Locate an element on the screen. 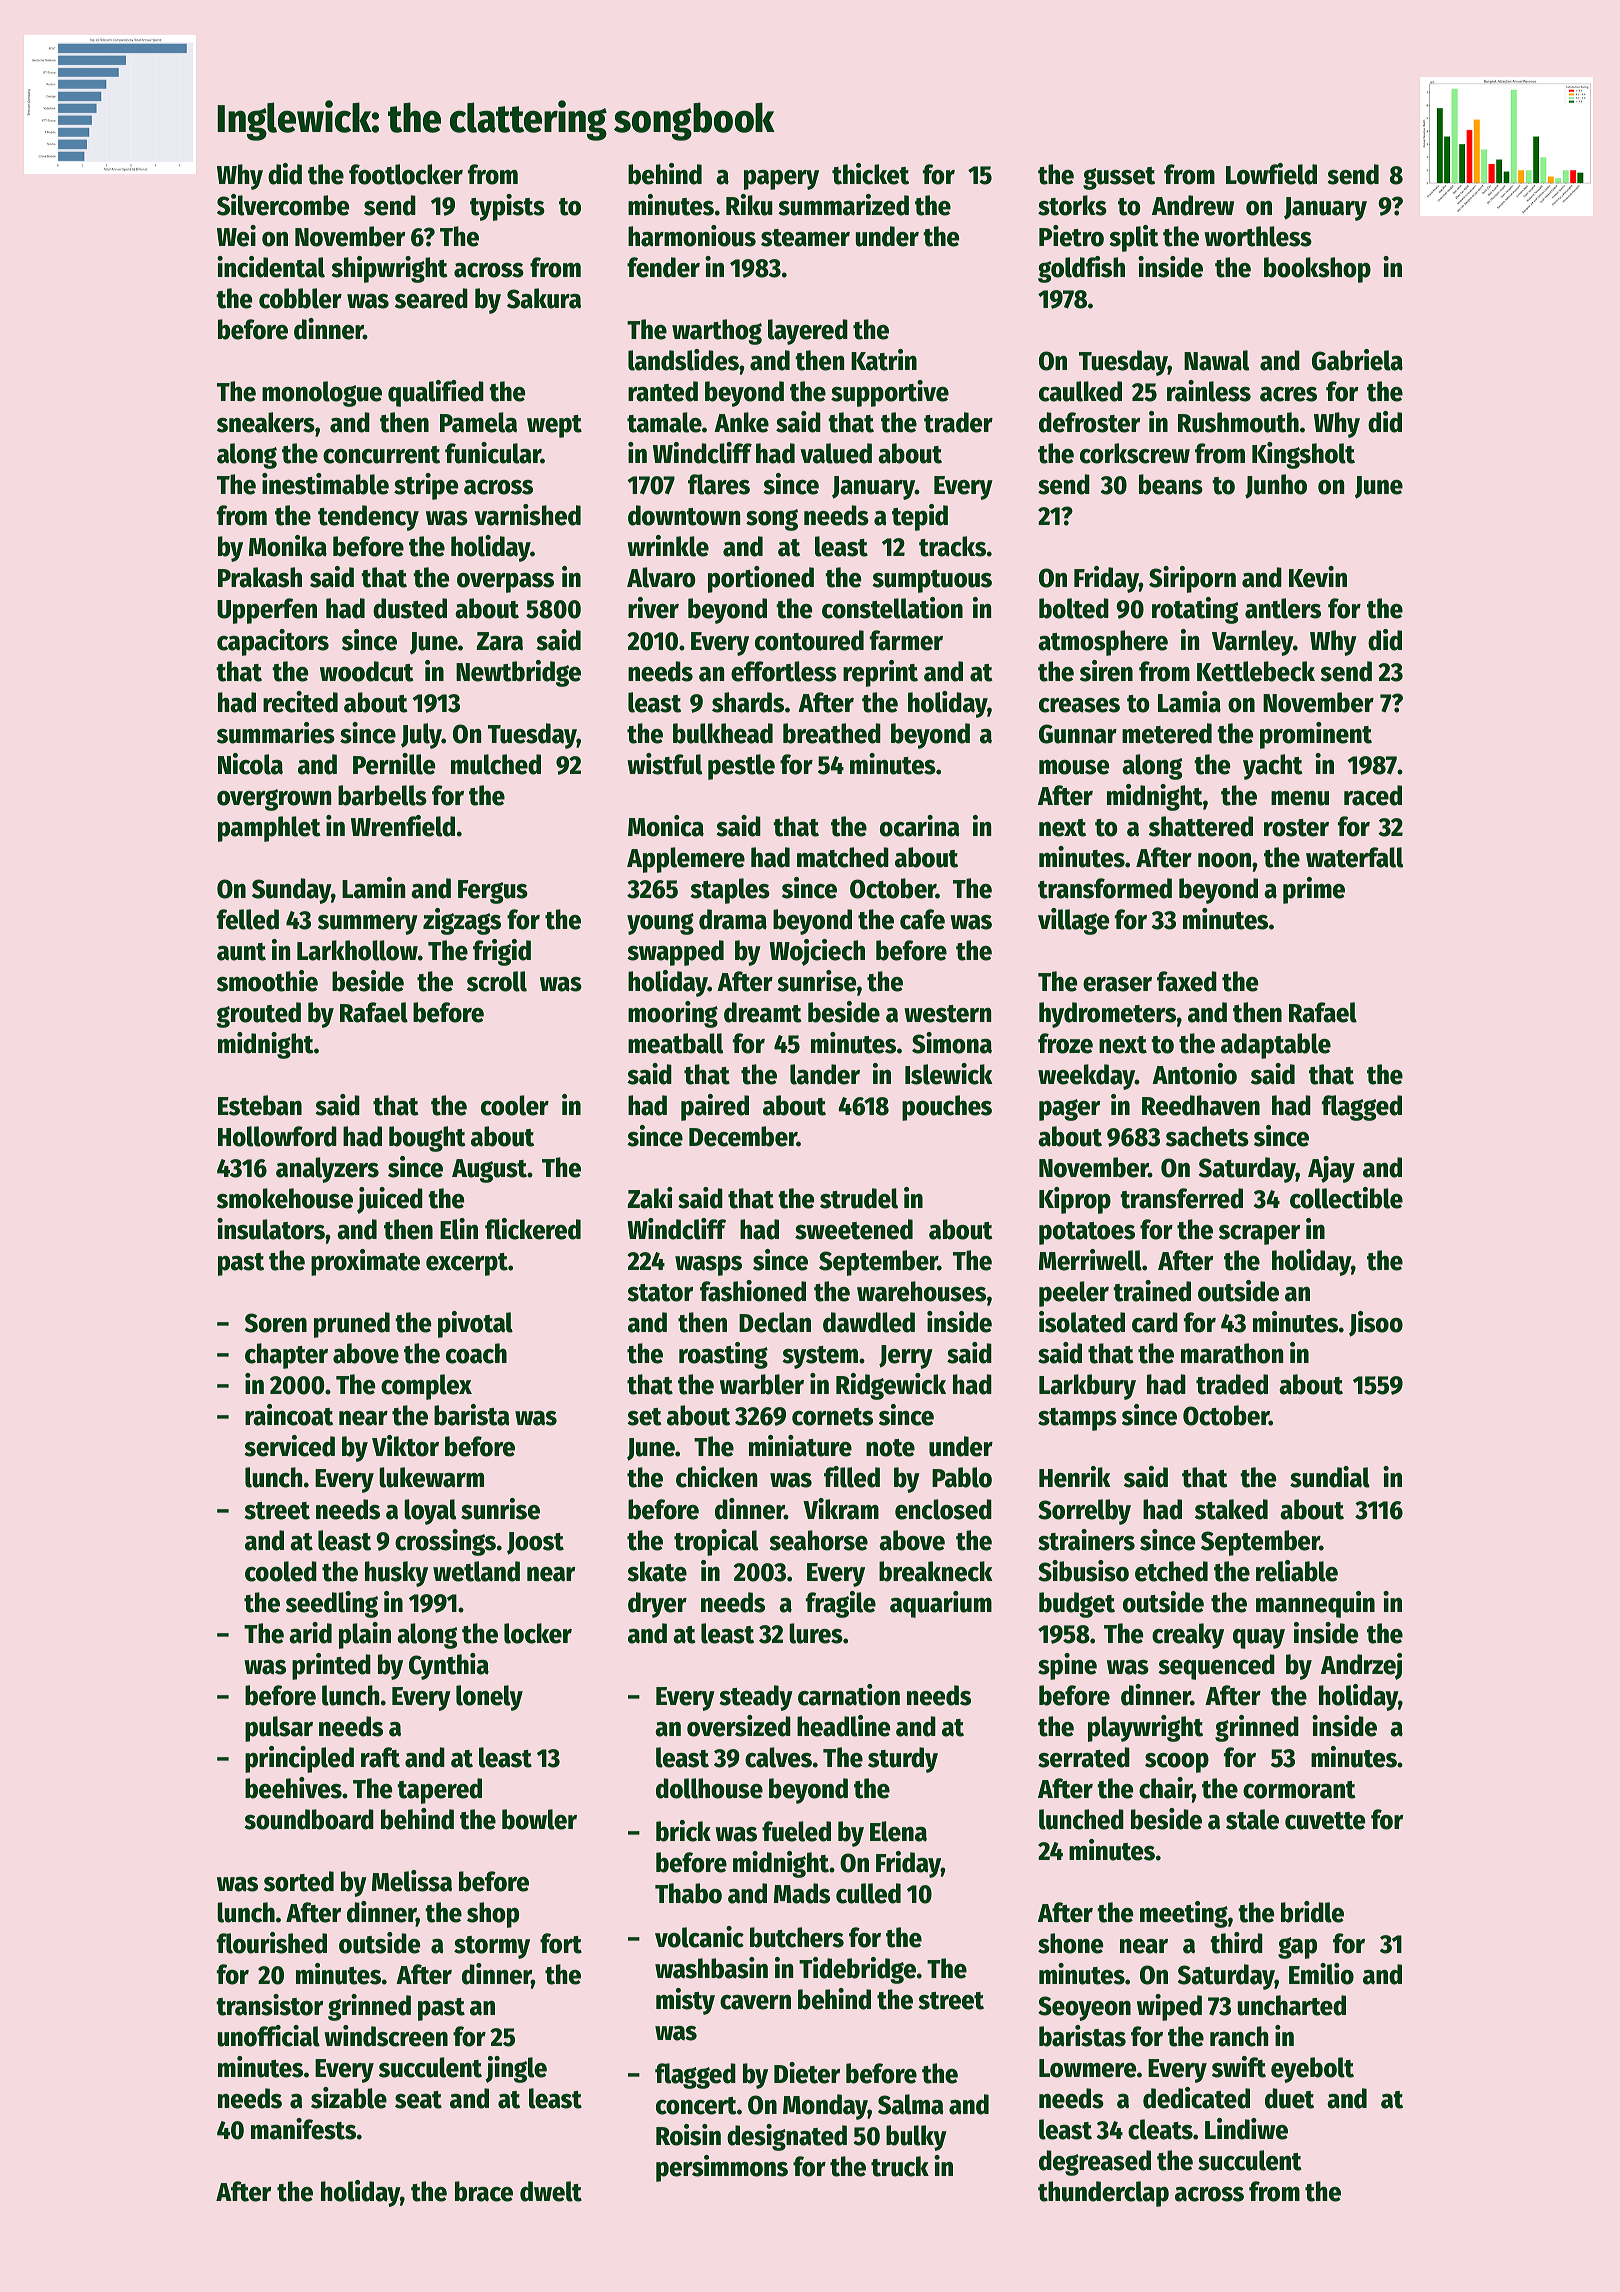 The width and height of the screenshot is (1620, 2292). transferred is located at coordinates (1181, 1198).
